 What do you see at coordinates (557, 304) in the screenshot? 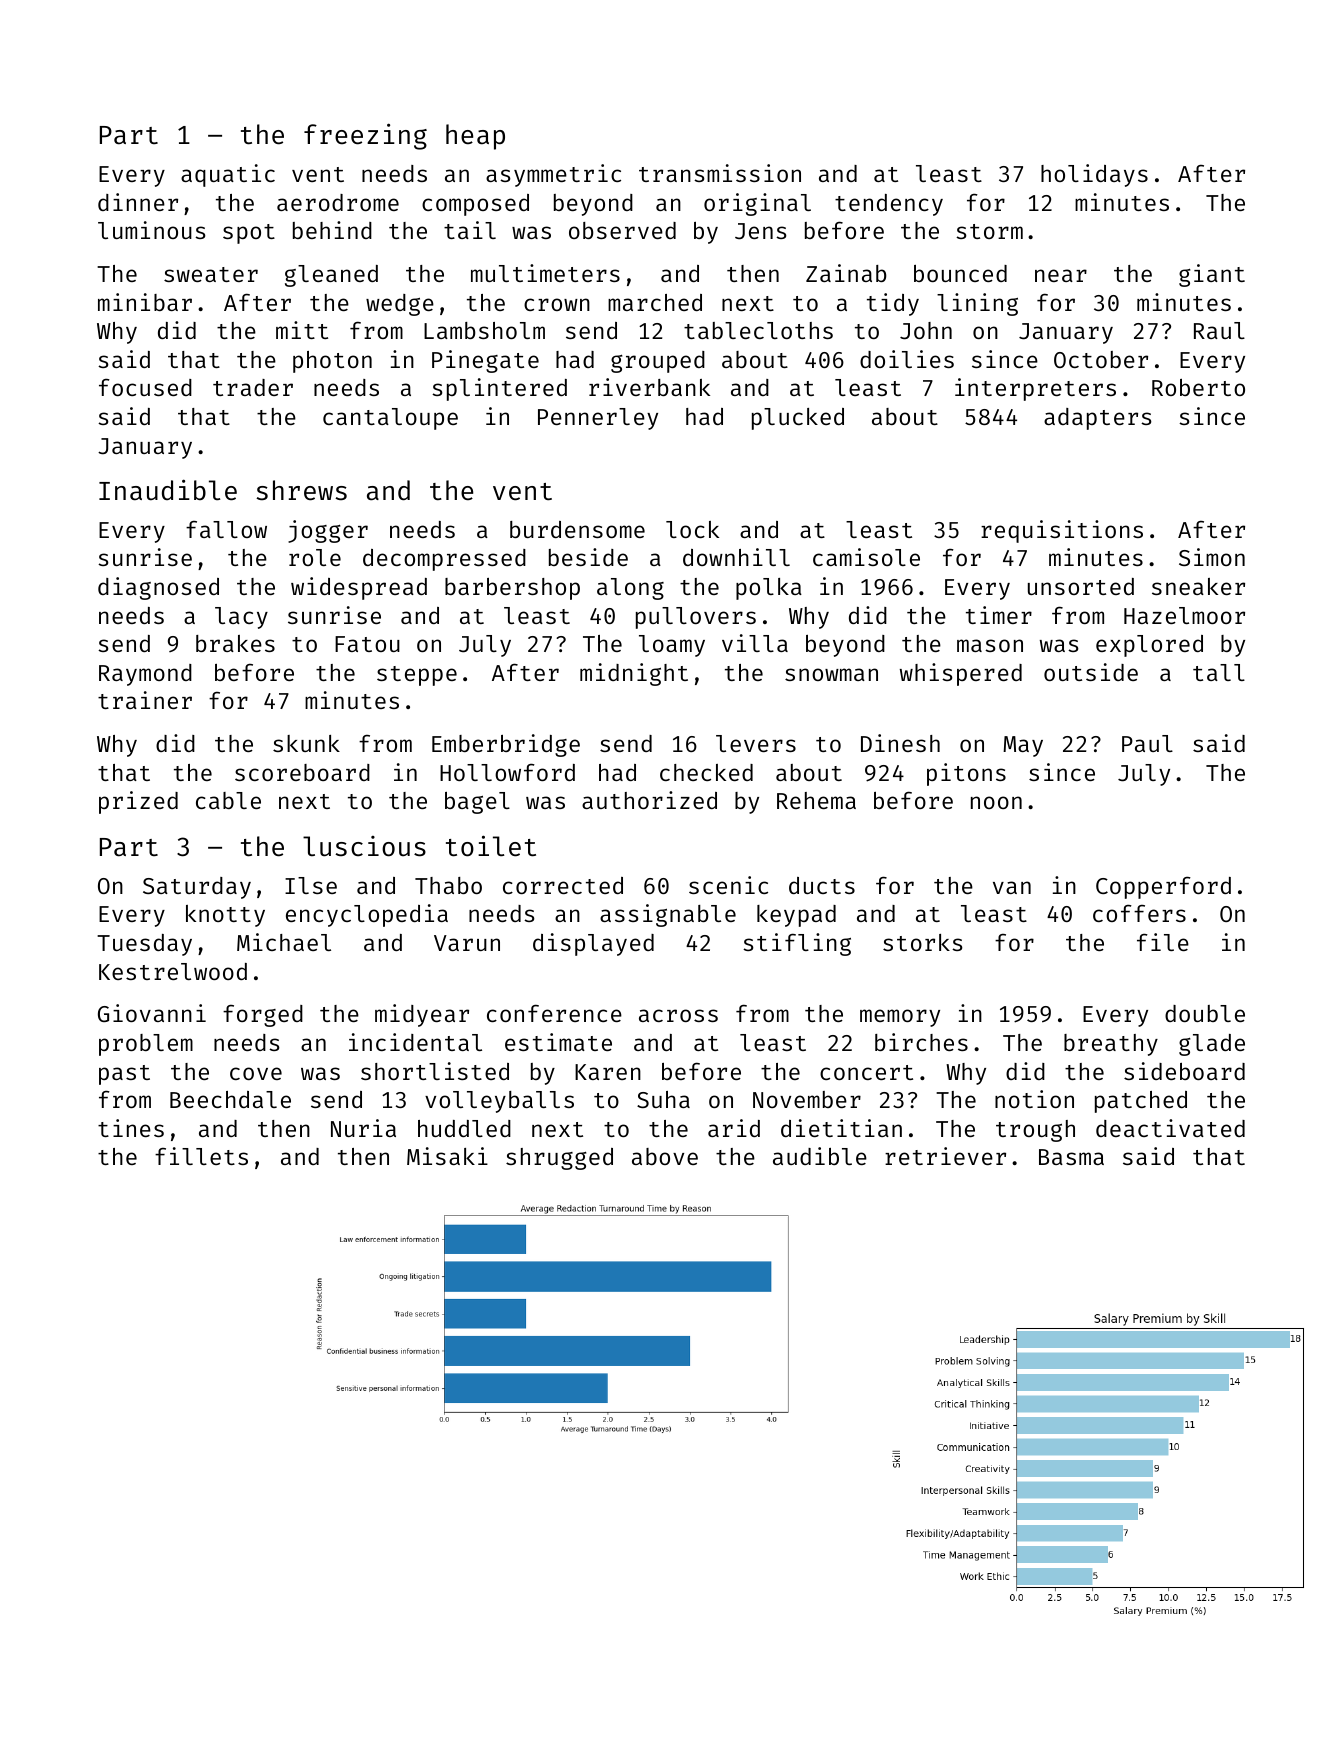
I see `crown` at bounding box center [557, 304].
